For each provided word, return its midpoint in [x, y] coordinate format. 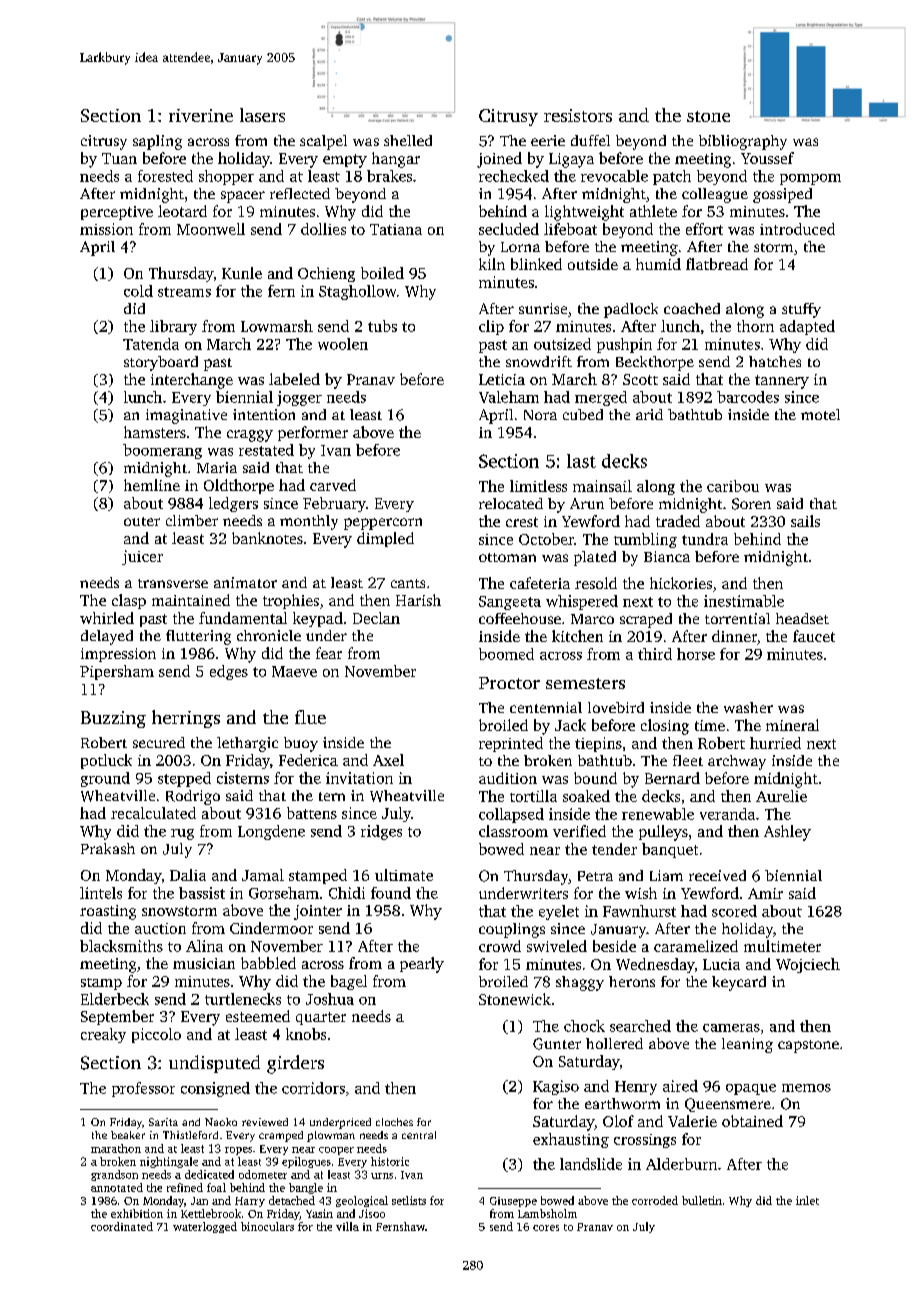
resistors [578, 115]
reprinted [511, 744]
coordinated [122, 1226]
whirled [107, 618]
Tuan [119, 158]
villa [347, 1226]
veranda [727, 814]
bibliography [743, 142]
